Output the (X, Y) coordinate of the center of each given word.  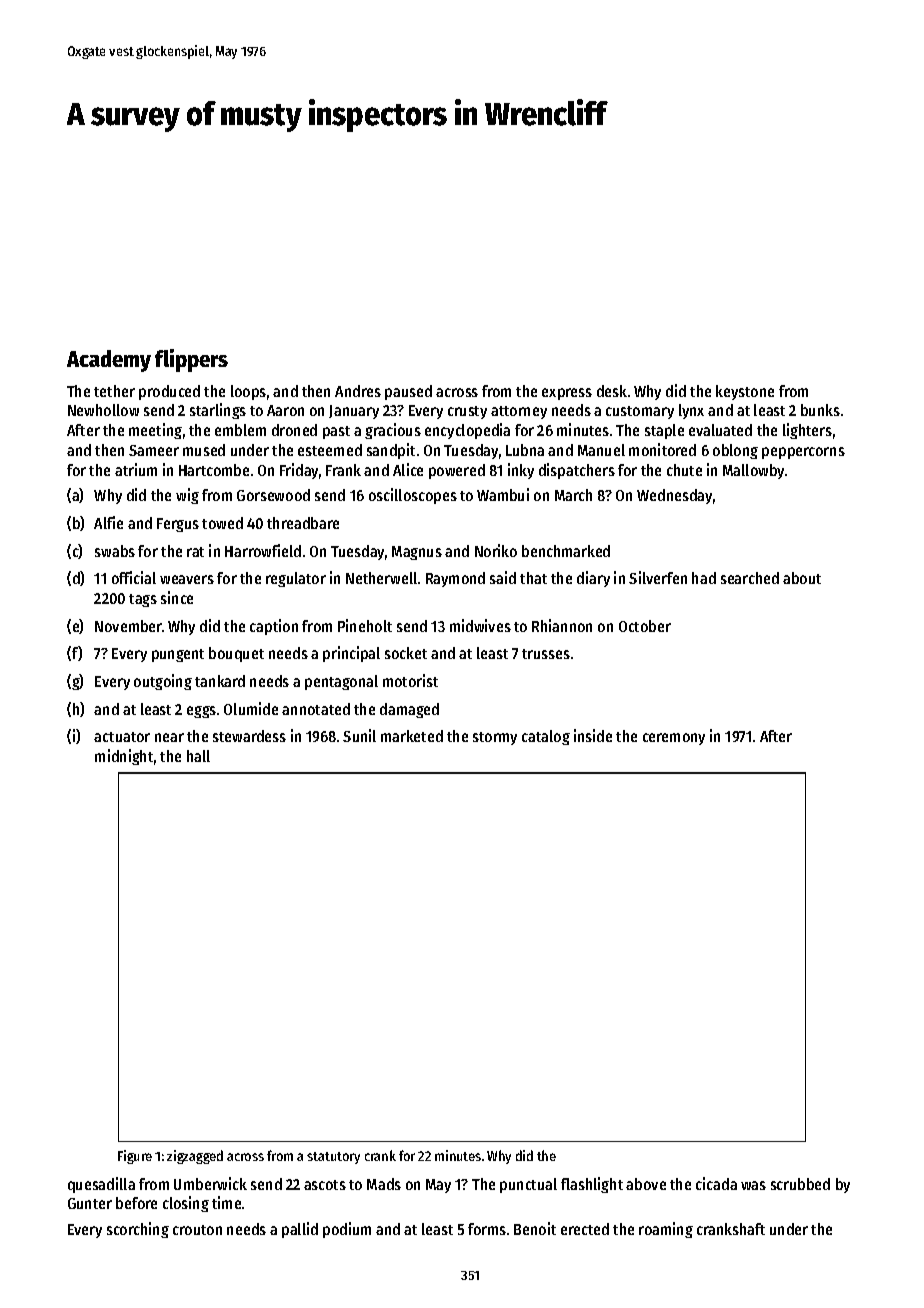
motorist (410, 680)
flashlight (592, 1185)
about (802, 578)
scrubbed (800, 1184)
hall (198, 756)
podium (347, 1230)
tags (143, 600)
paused (408, 392)
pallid (300, 1230)
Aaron (285, 410)
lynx (691, 411)
